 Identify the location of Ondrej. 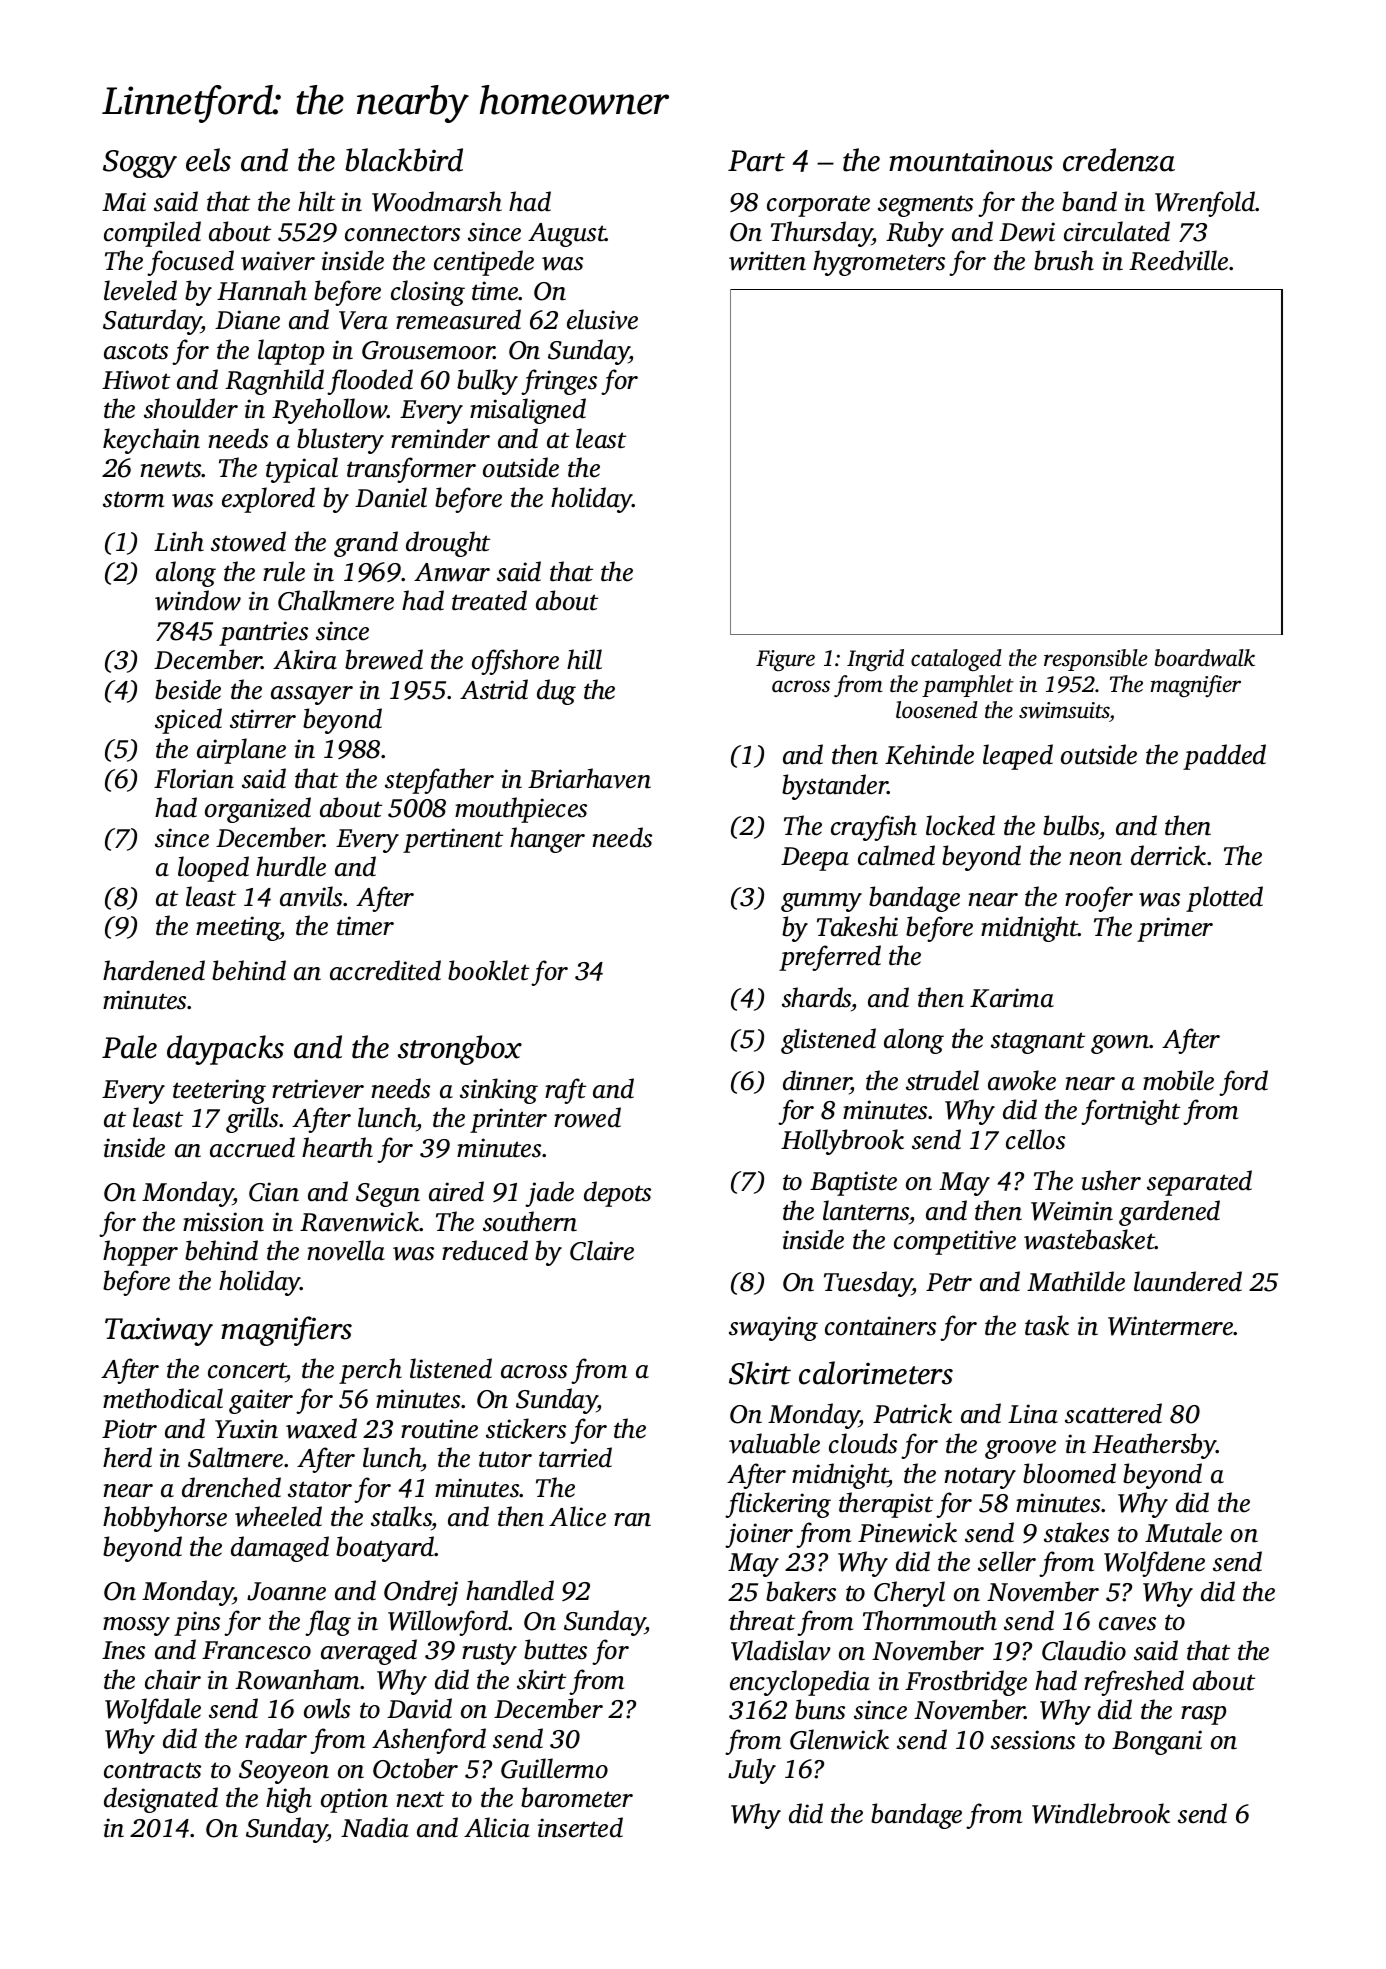
(421, 1593).
